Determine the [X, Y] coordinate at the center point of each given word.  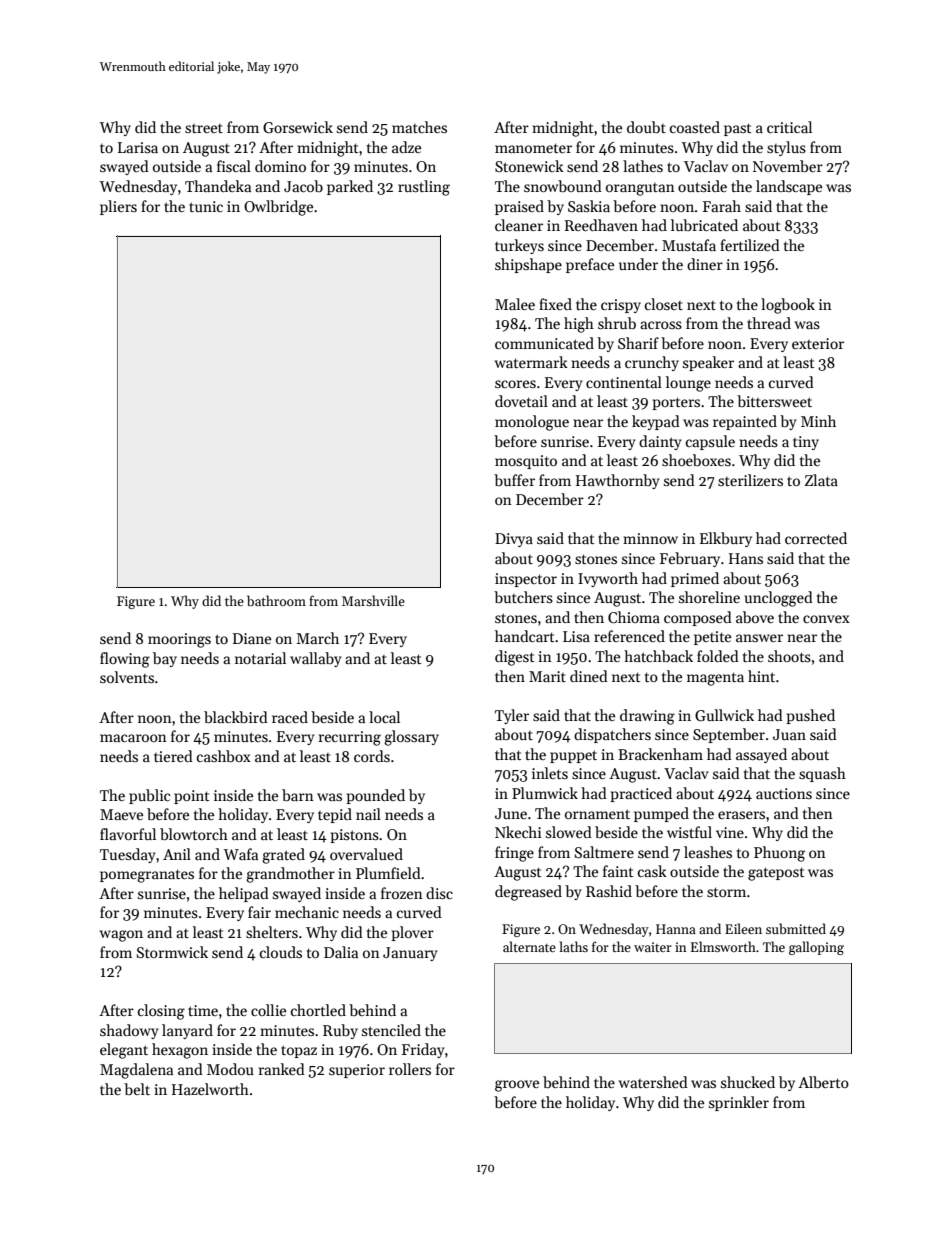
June [511, 813]
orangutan [640, 189]
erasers [741, 815]
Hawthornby [618, 481]
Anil [177, 854]
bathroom [276, 600]
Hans [746, 558]
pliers [118, 207]
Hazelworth [210, 1089]
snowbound [563, 186]
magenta [715, 679]
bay [165, 659]
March [317, 638]
